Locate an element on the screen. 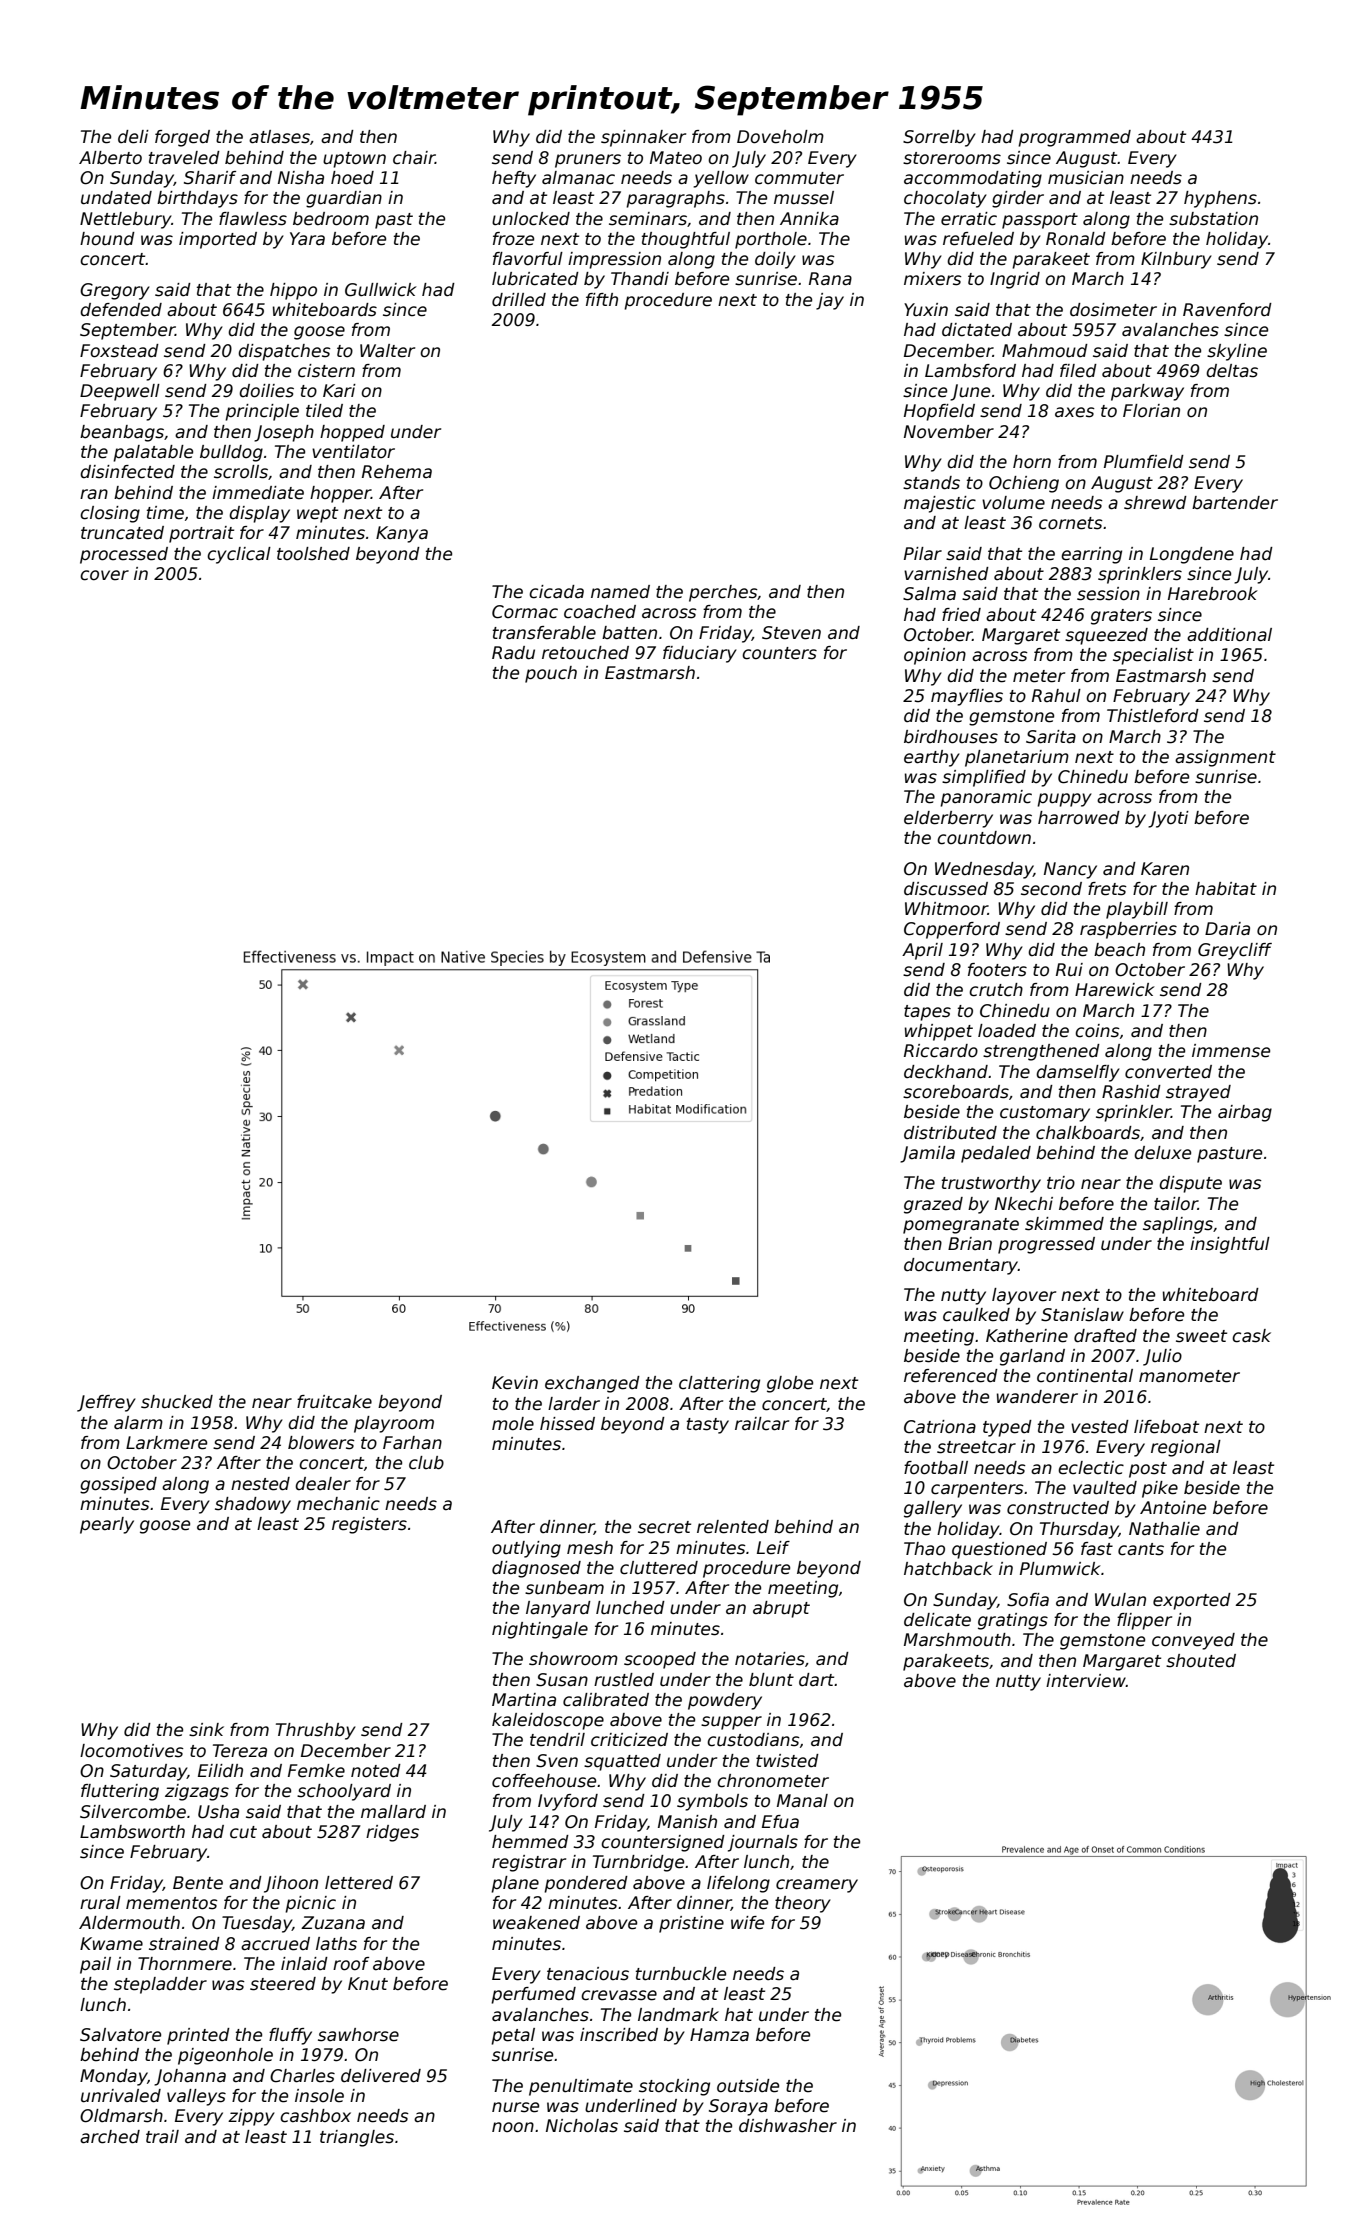 This screenshot has height=2239, width=1359. coffeehouse is located at coordinates (544, 1781).
